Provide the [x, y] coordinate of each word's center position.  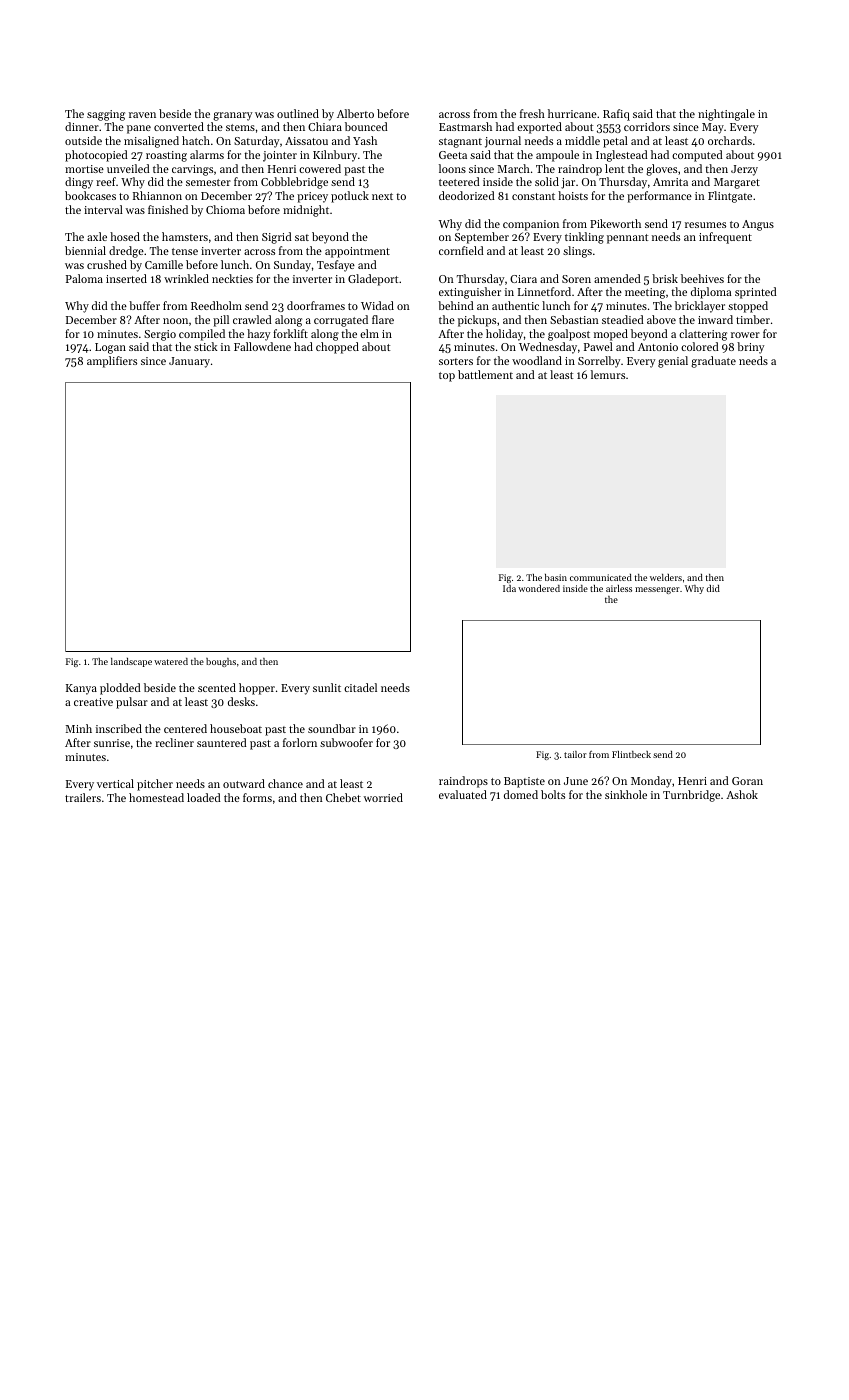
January [189, 362]
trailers [83, 797]
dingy [79, 183]
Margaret [737, 183]
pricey [312, 197]
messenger [657, 590]
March [514, 168]
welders [666, 577]
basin [556, 577]
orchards [730, 140]
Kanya [81, 689]
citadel [360, 687]
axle [97, 236]
